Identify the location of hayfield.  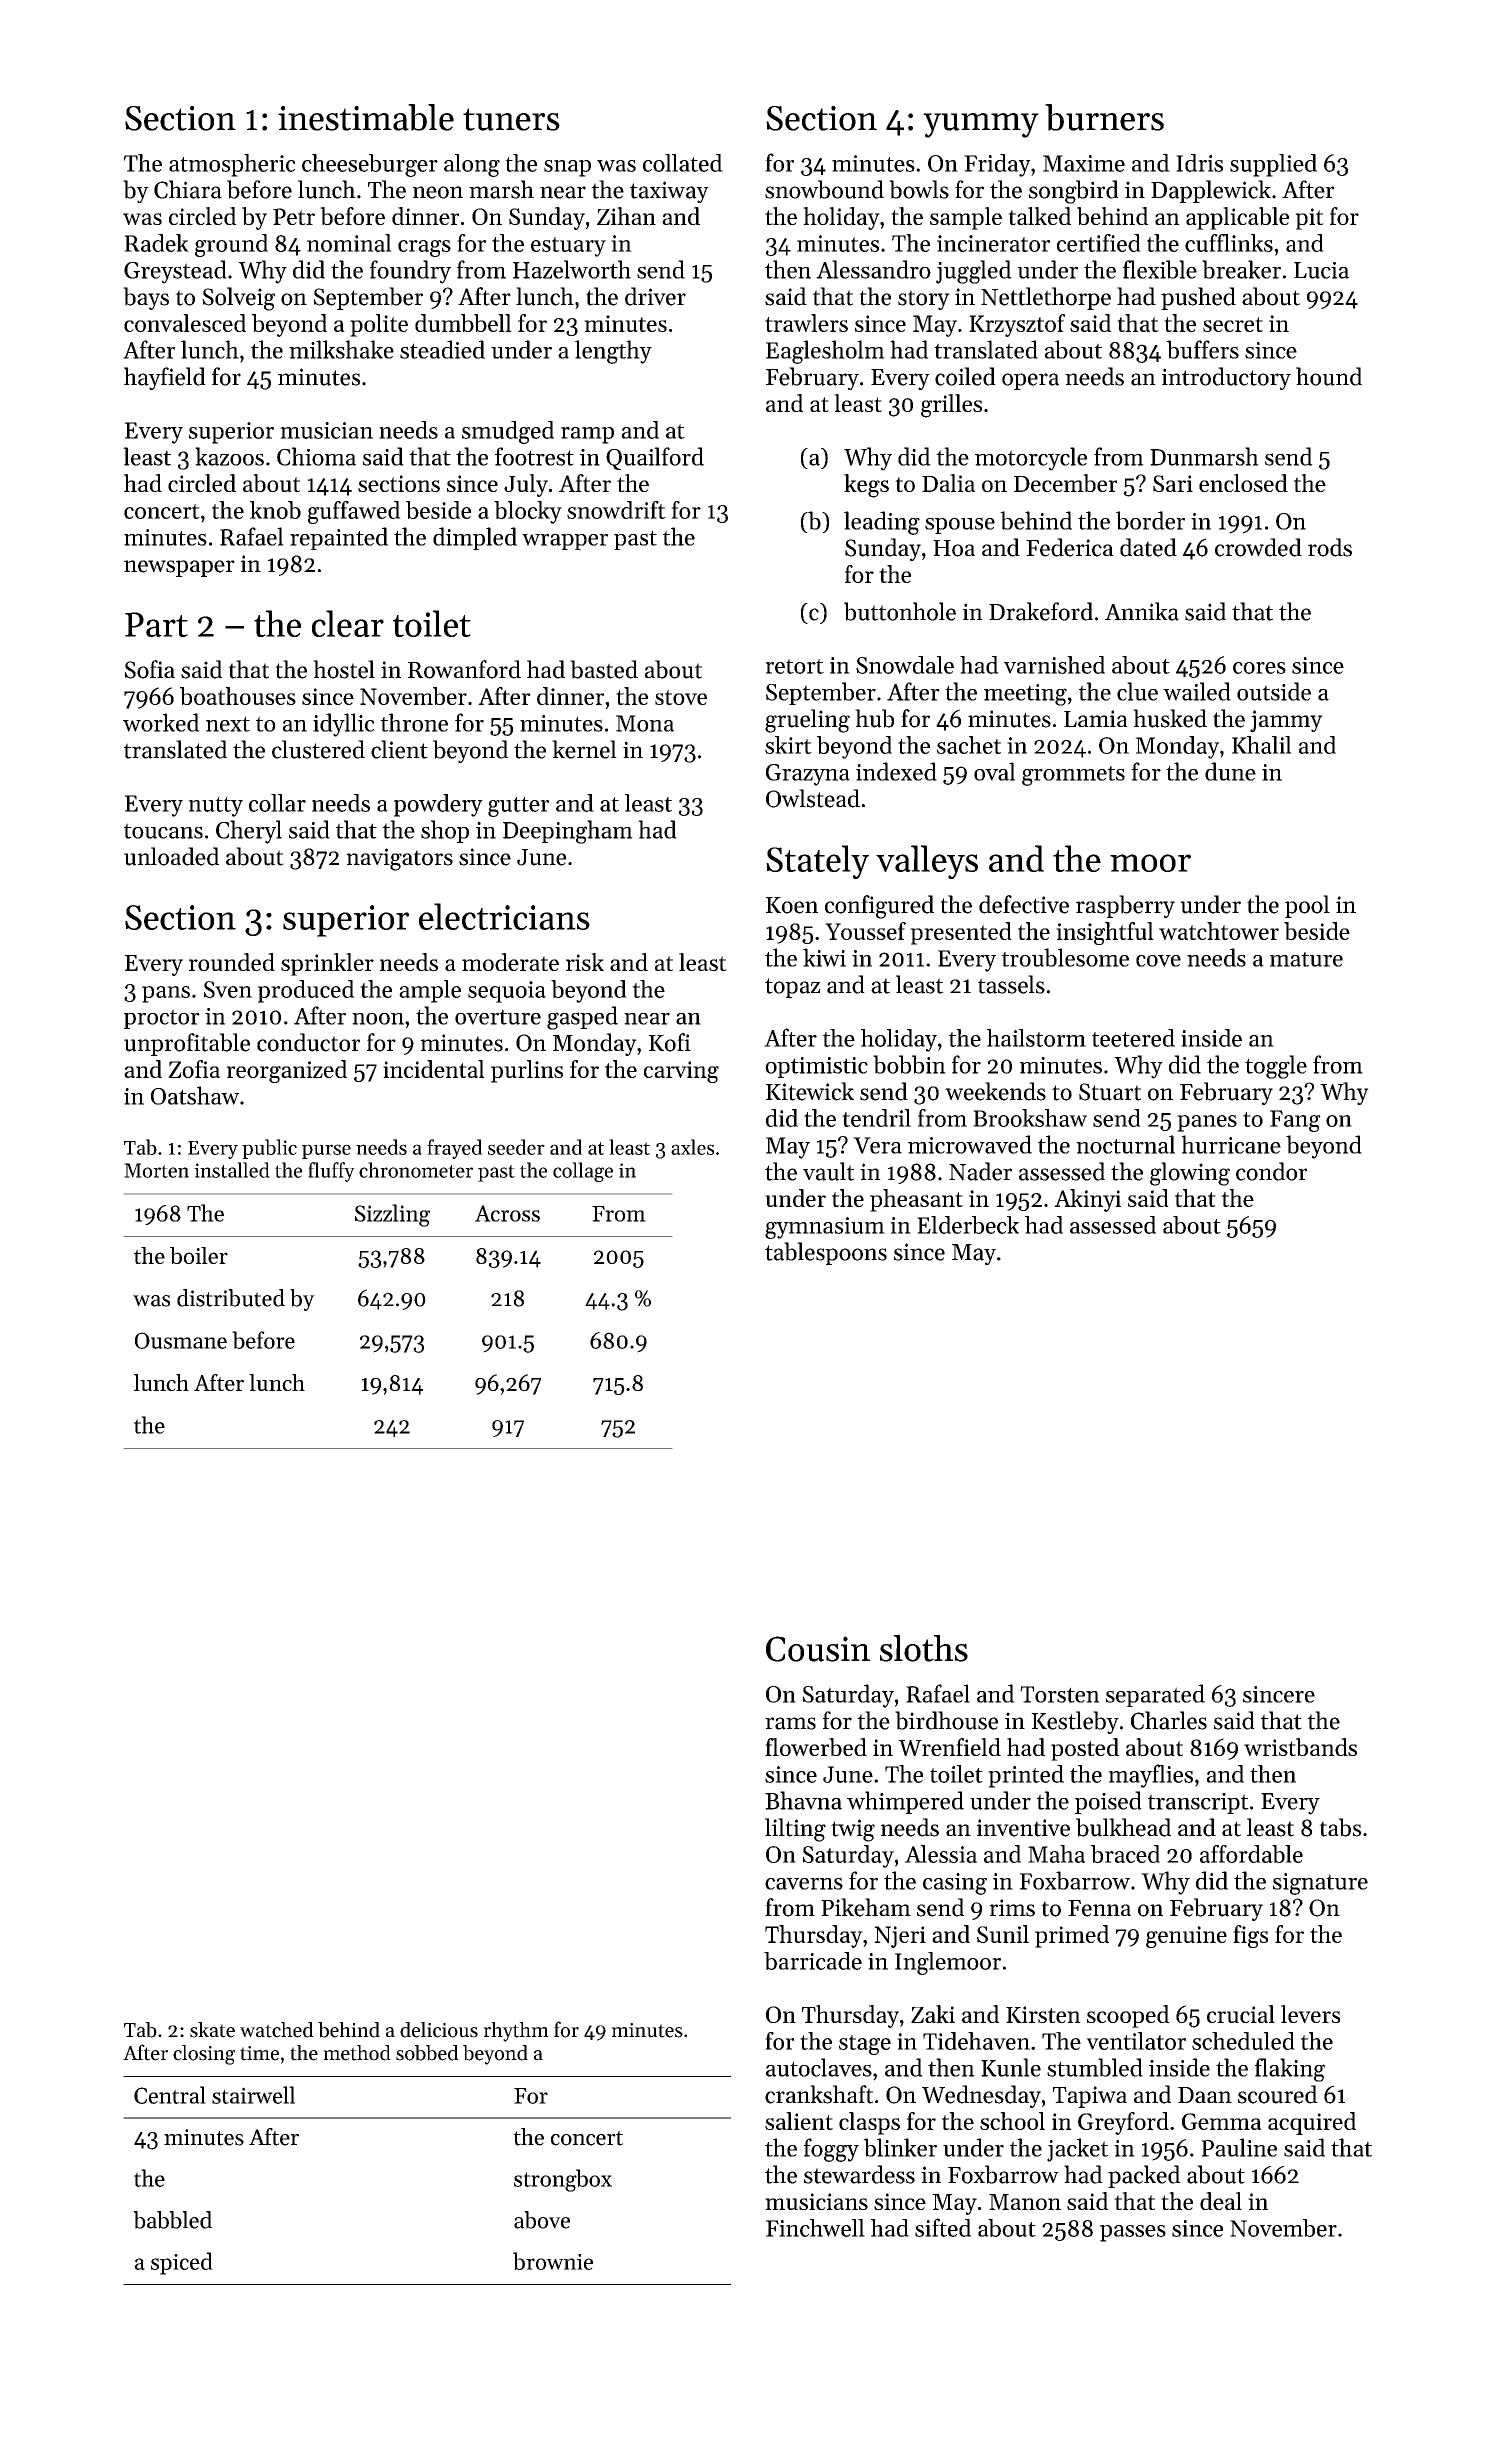
(165, 378).
